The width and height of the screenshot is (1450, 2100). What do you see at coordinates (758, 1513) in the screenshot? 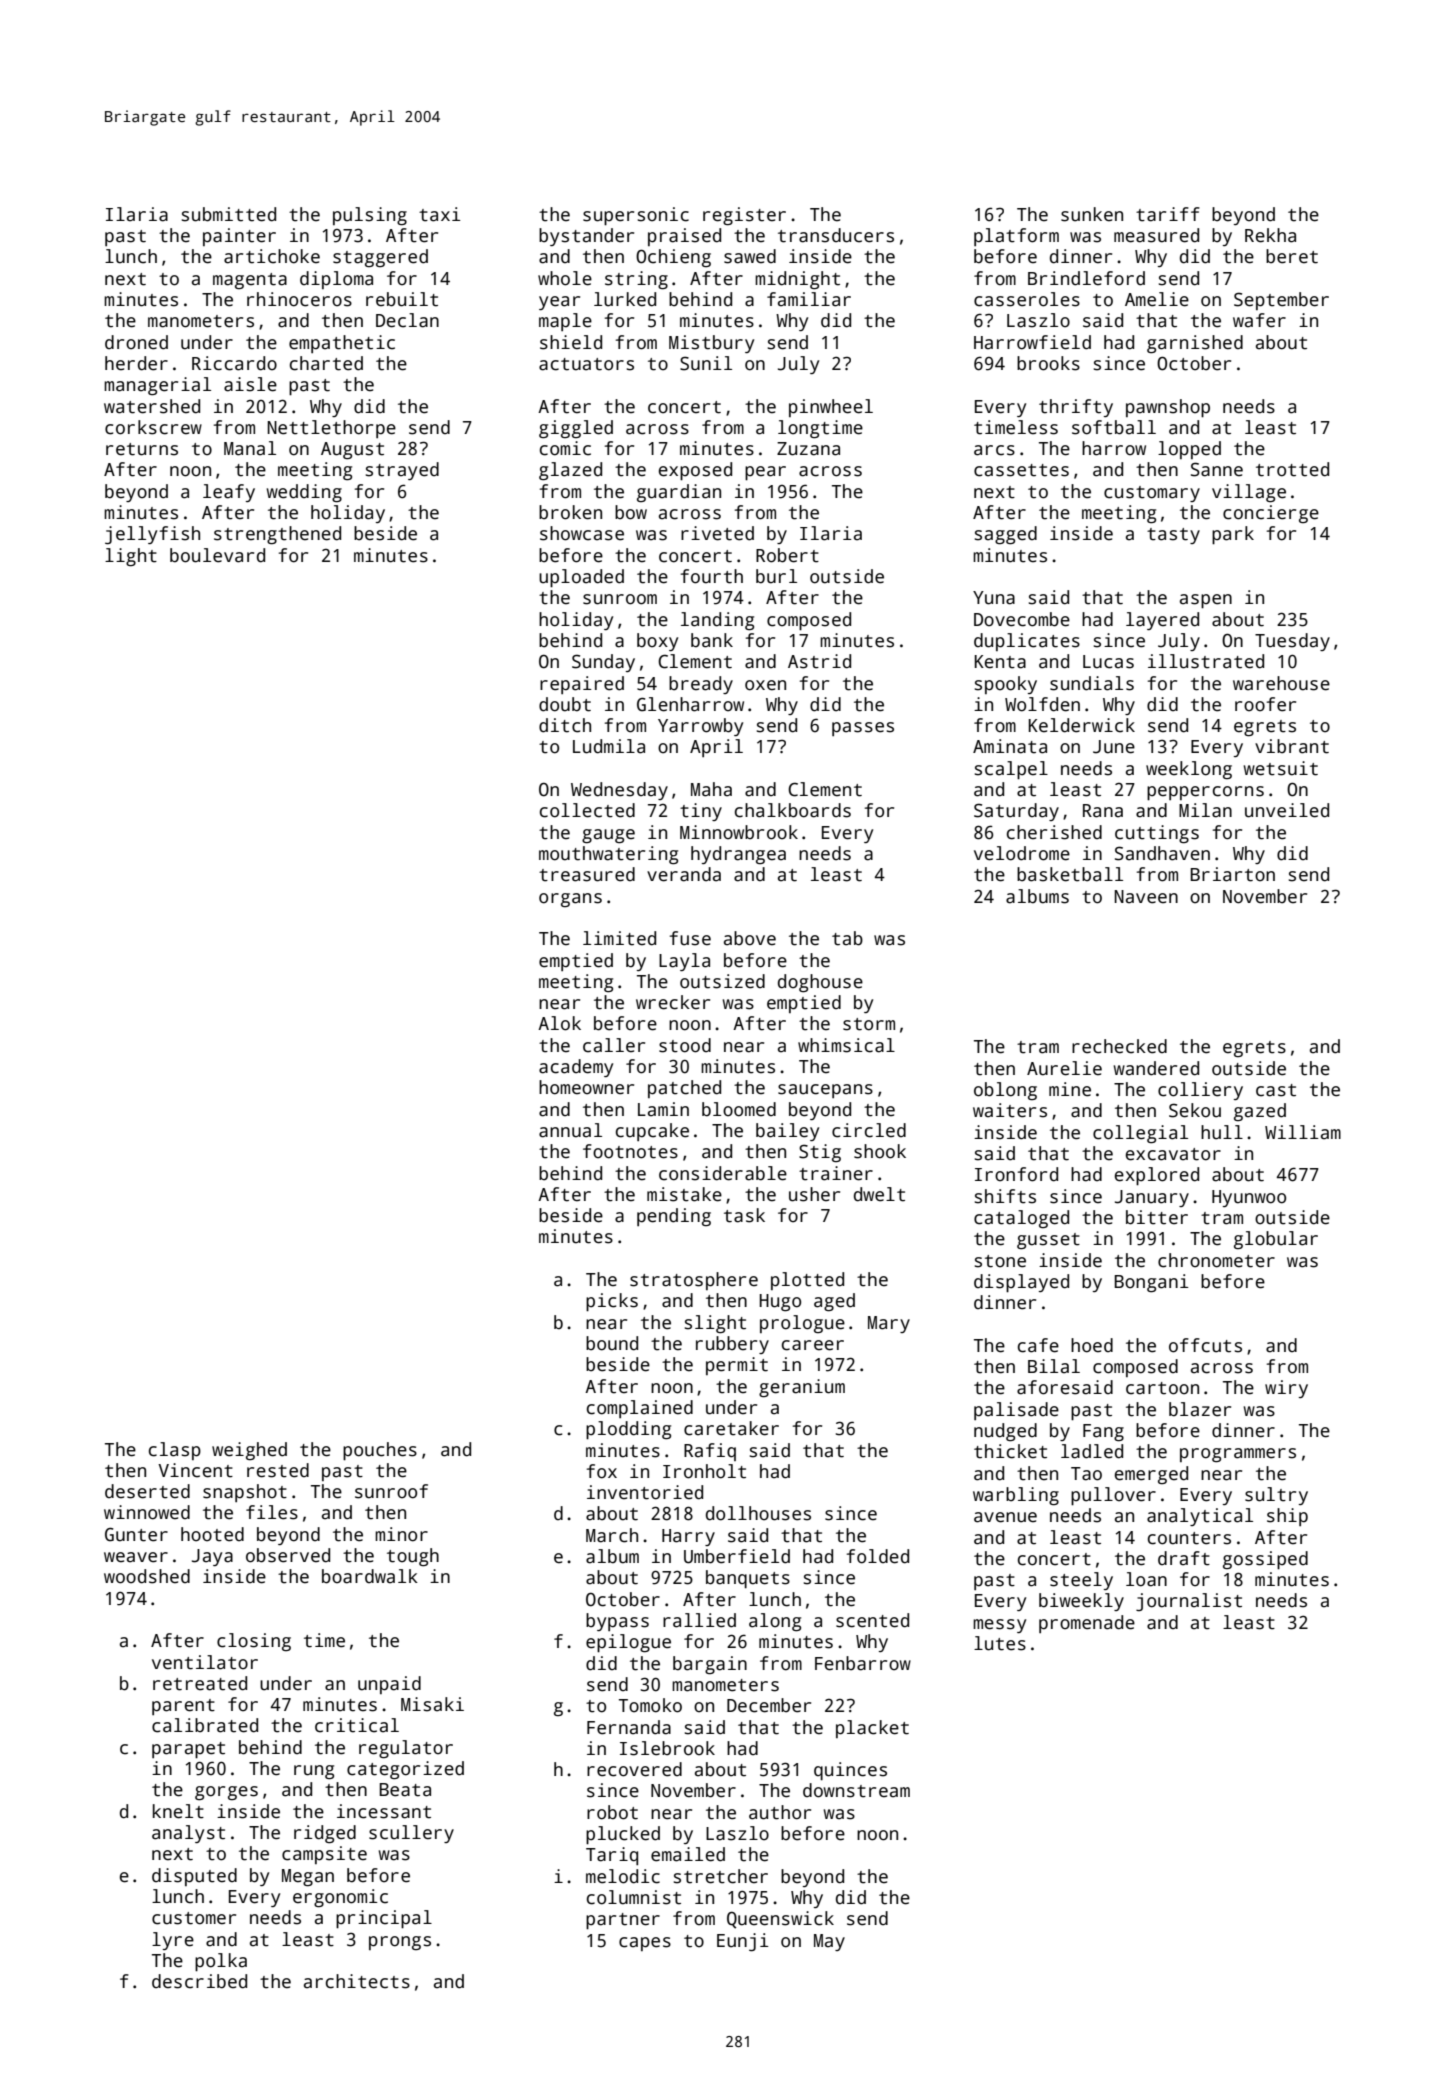
I see `dollhouses` at bounding box center [758, 1513].
